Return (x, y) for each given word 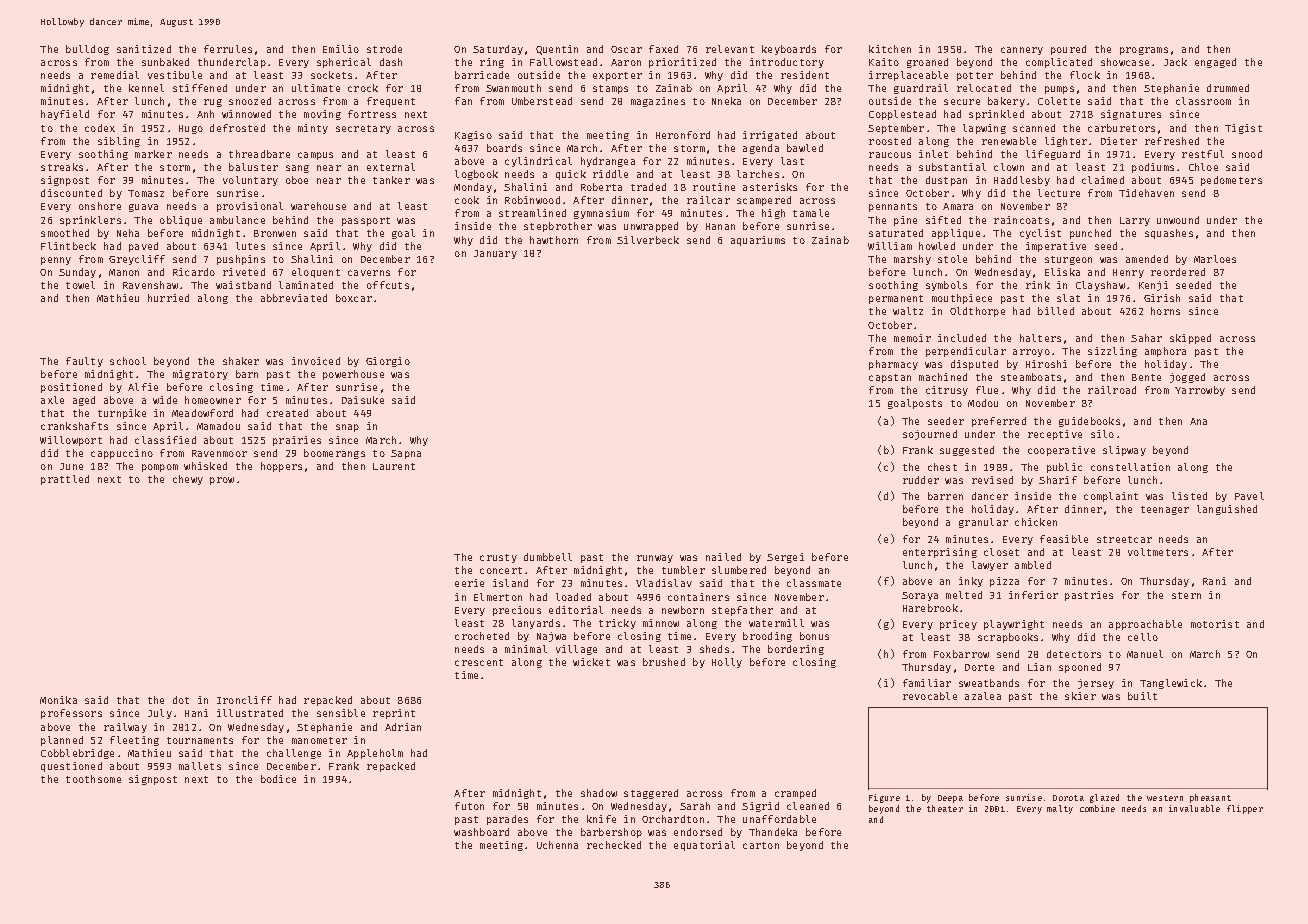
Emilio (341, 49)
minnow (661, 623)
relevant (730, 49)
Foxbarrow (961, 654)
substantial (952, 167)
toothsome (93, 779)
